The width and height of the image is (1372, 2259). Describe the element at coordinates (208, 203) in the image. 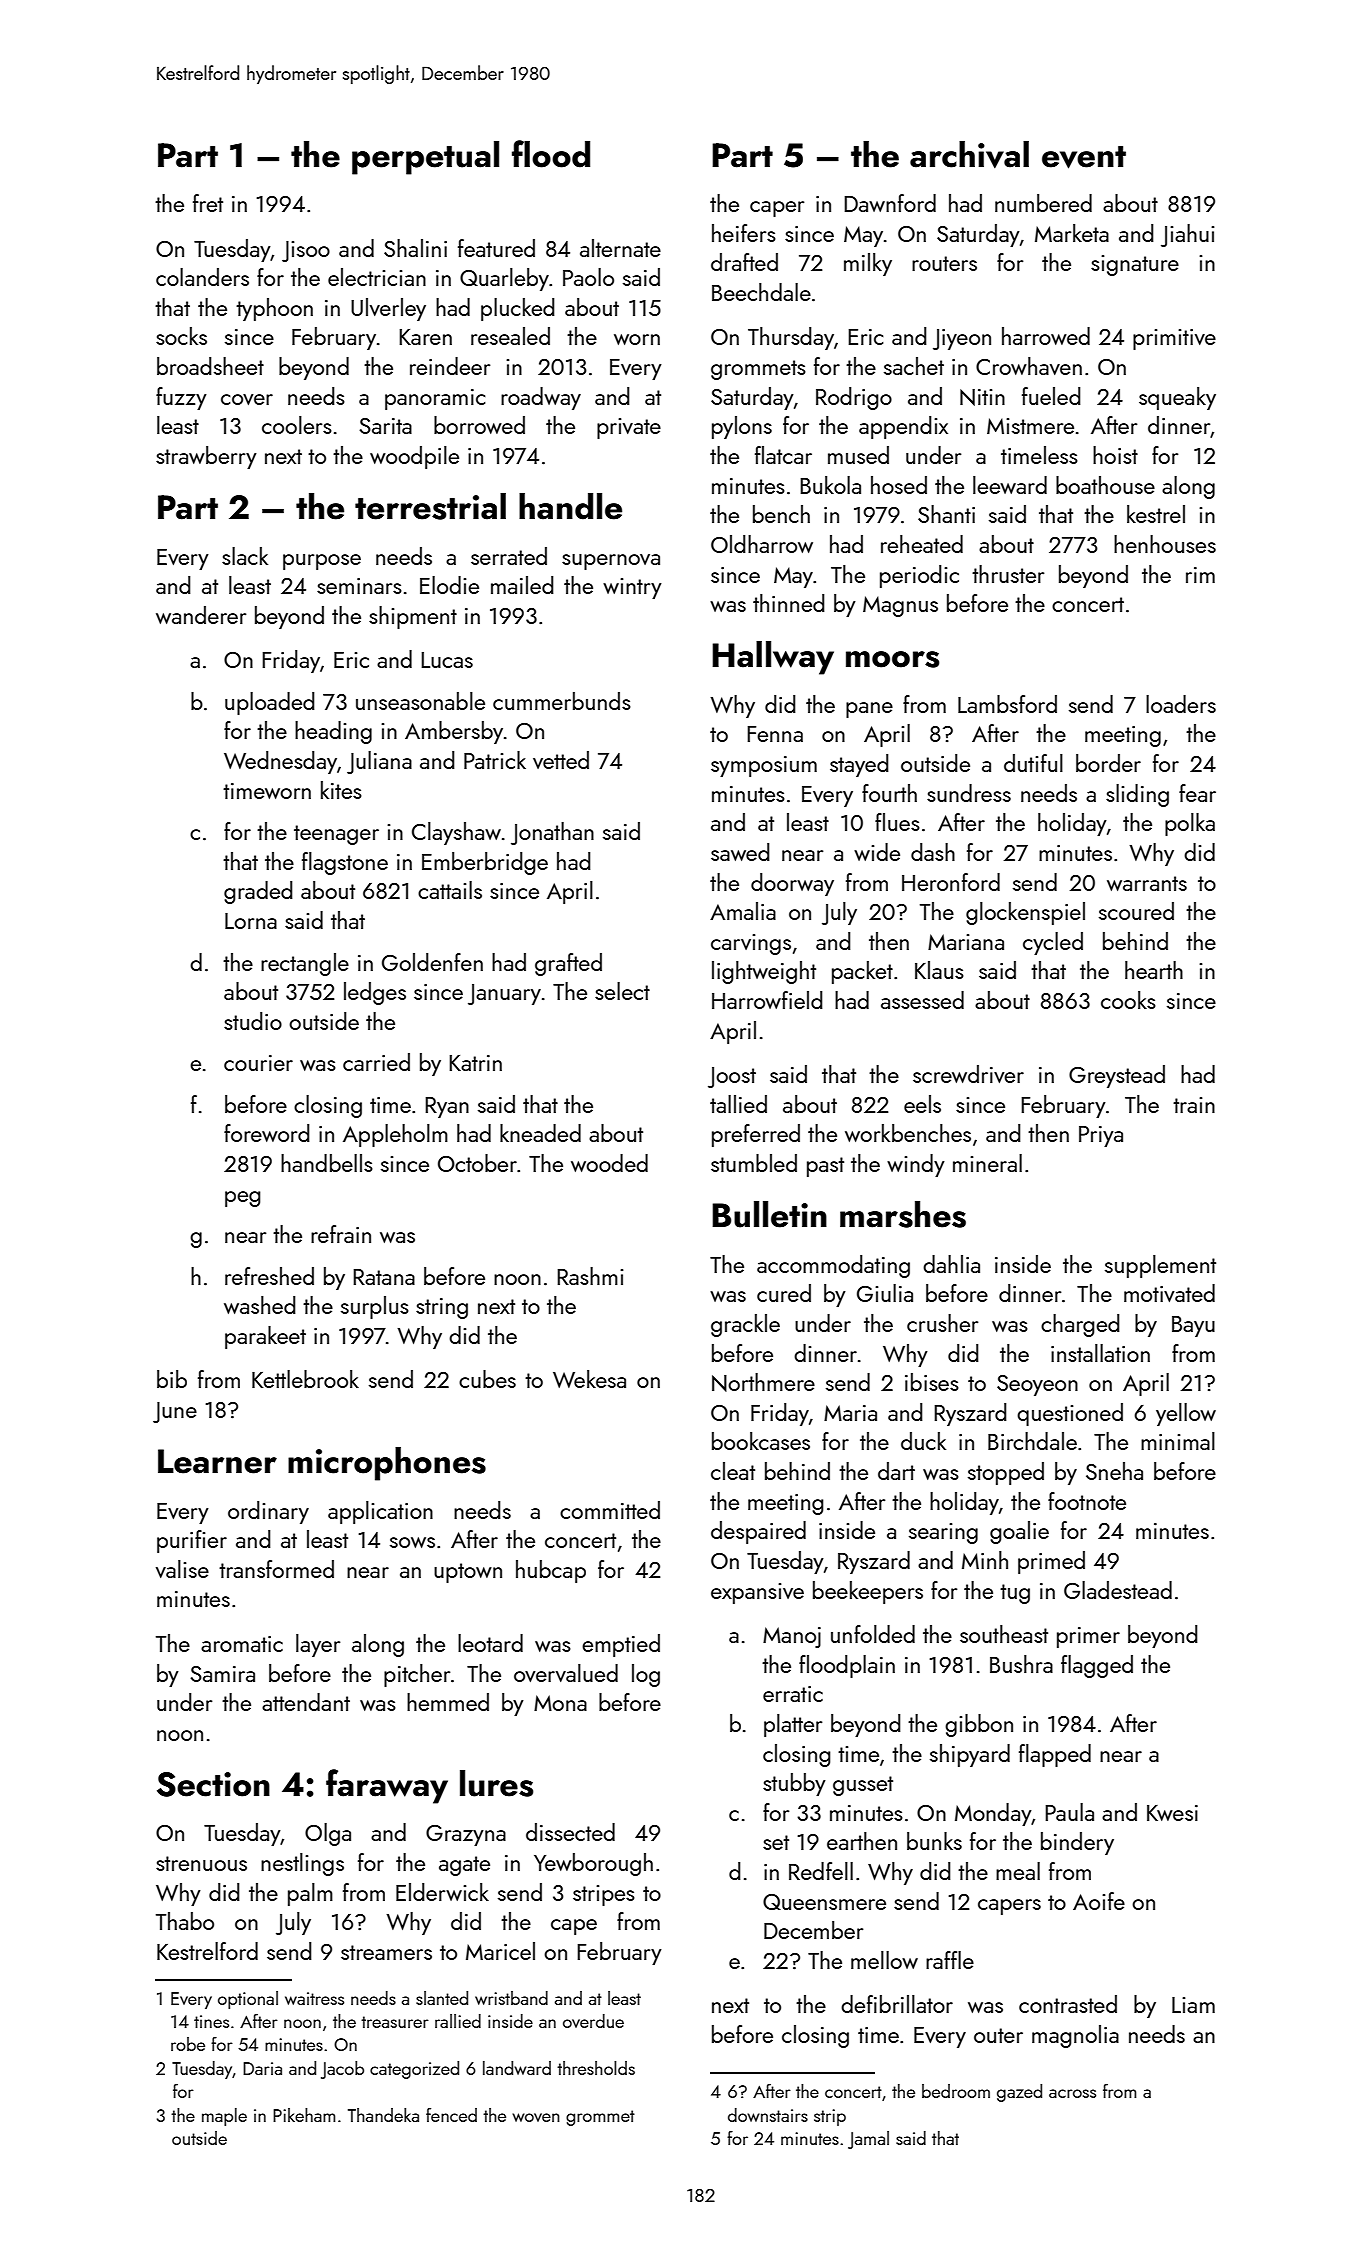

I see `fret` at that location.
